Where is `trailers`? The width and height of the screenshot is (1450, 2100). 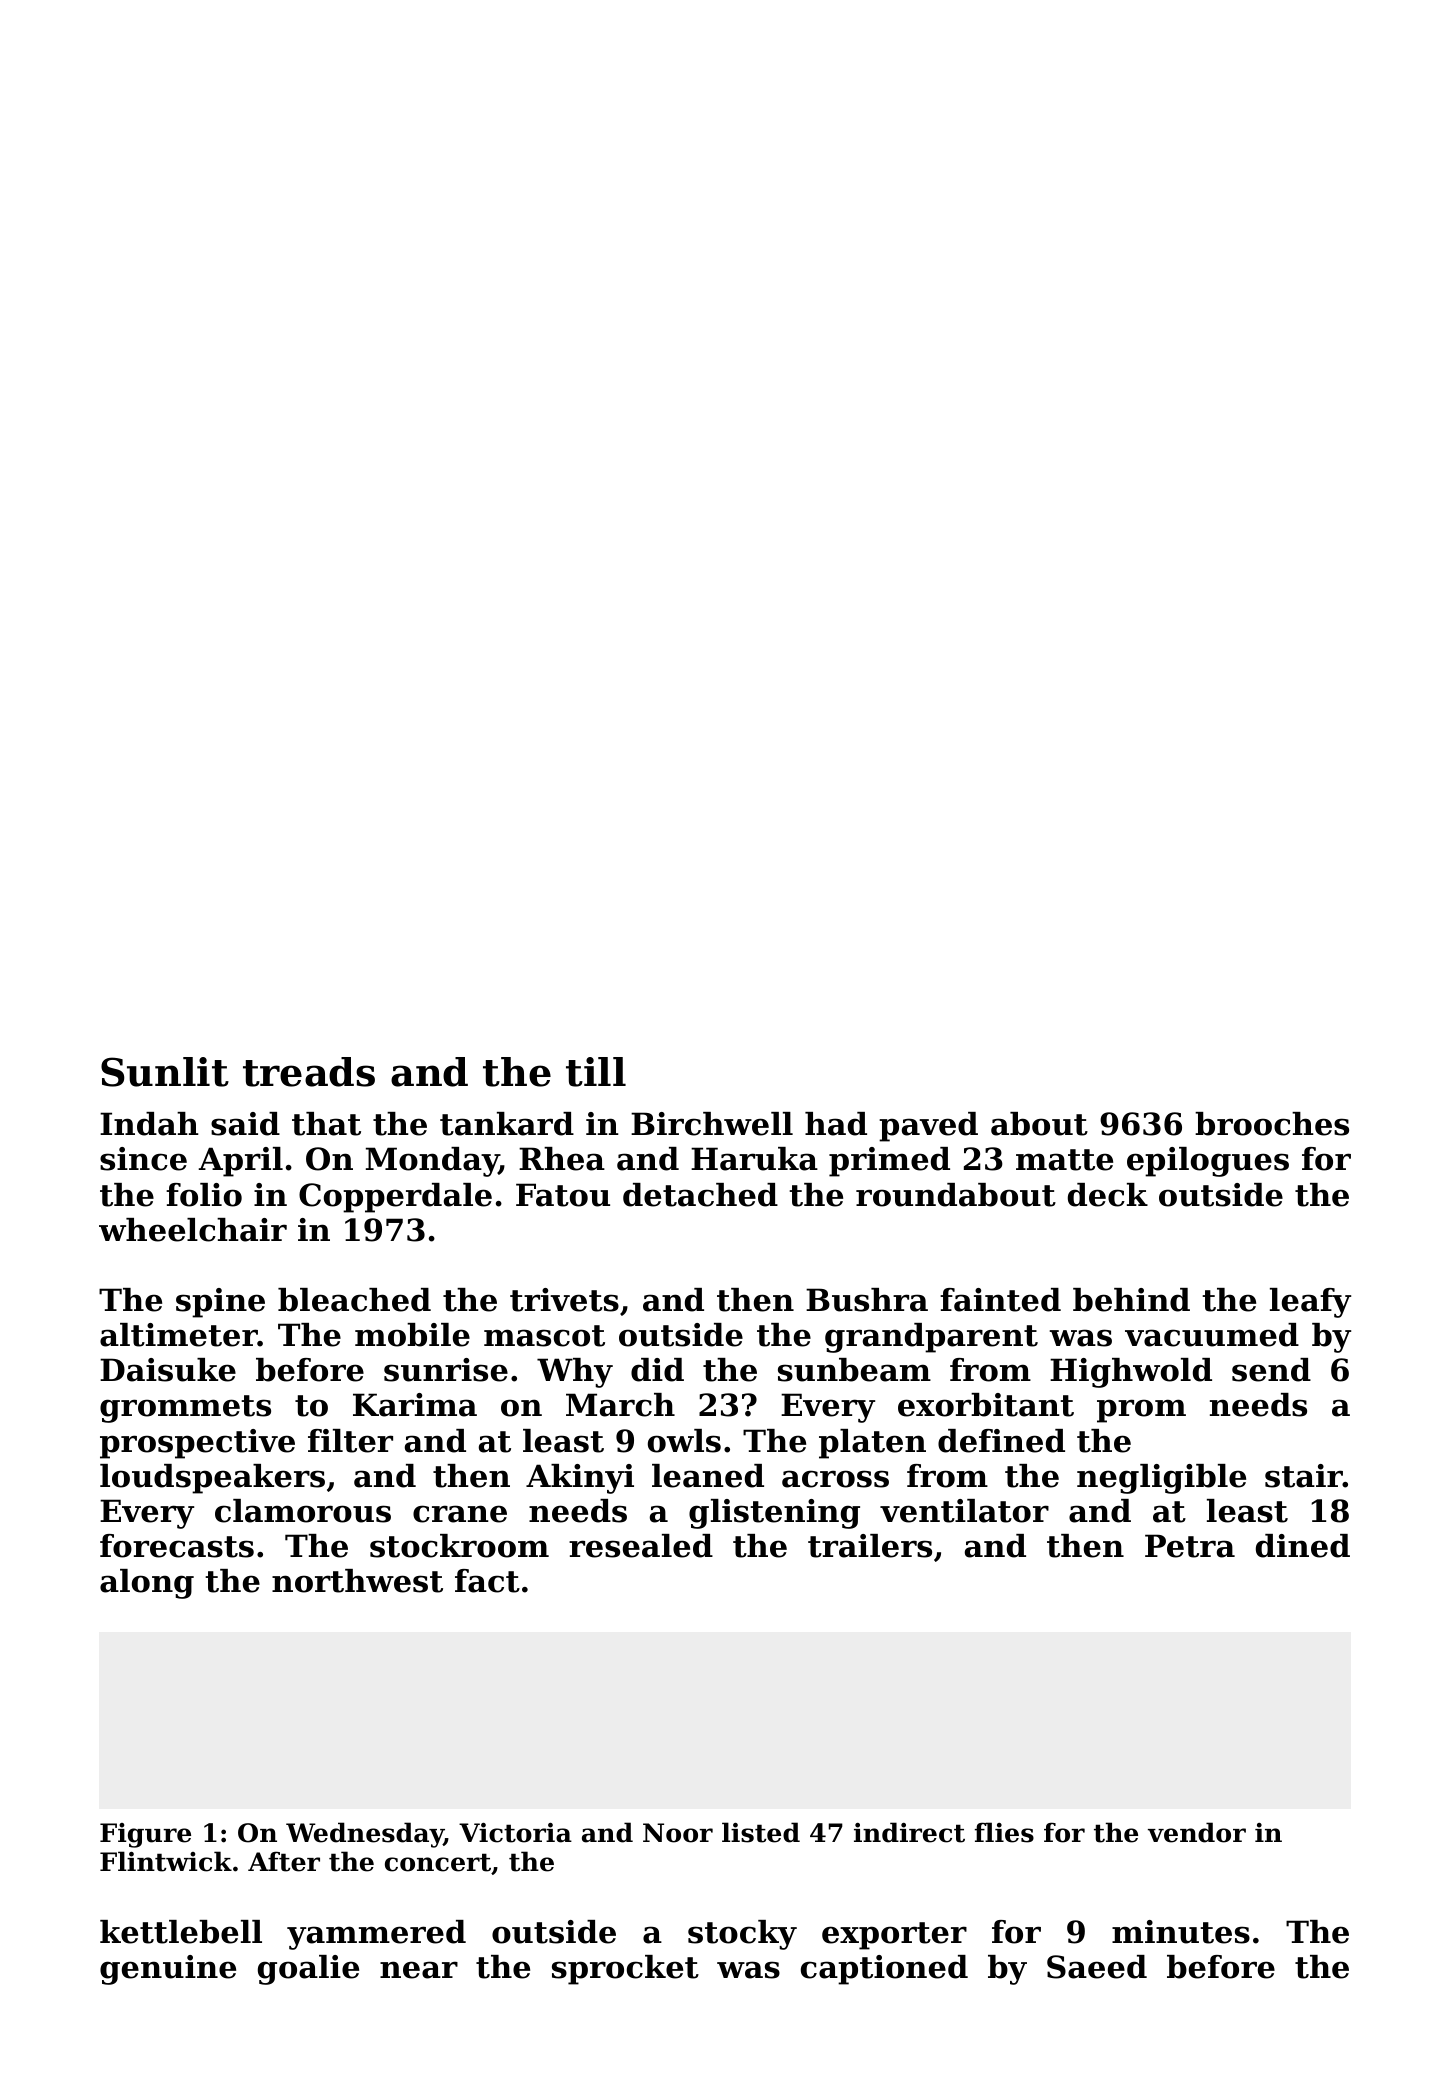
trailers is located at coordinates (870, 1546).
